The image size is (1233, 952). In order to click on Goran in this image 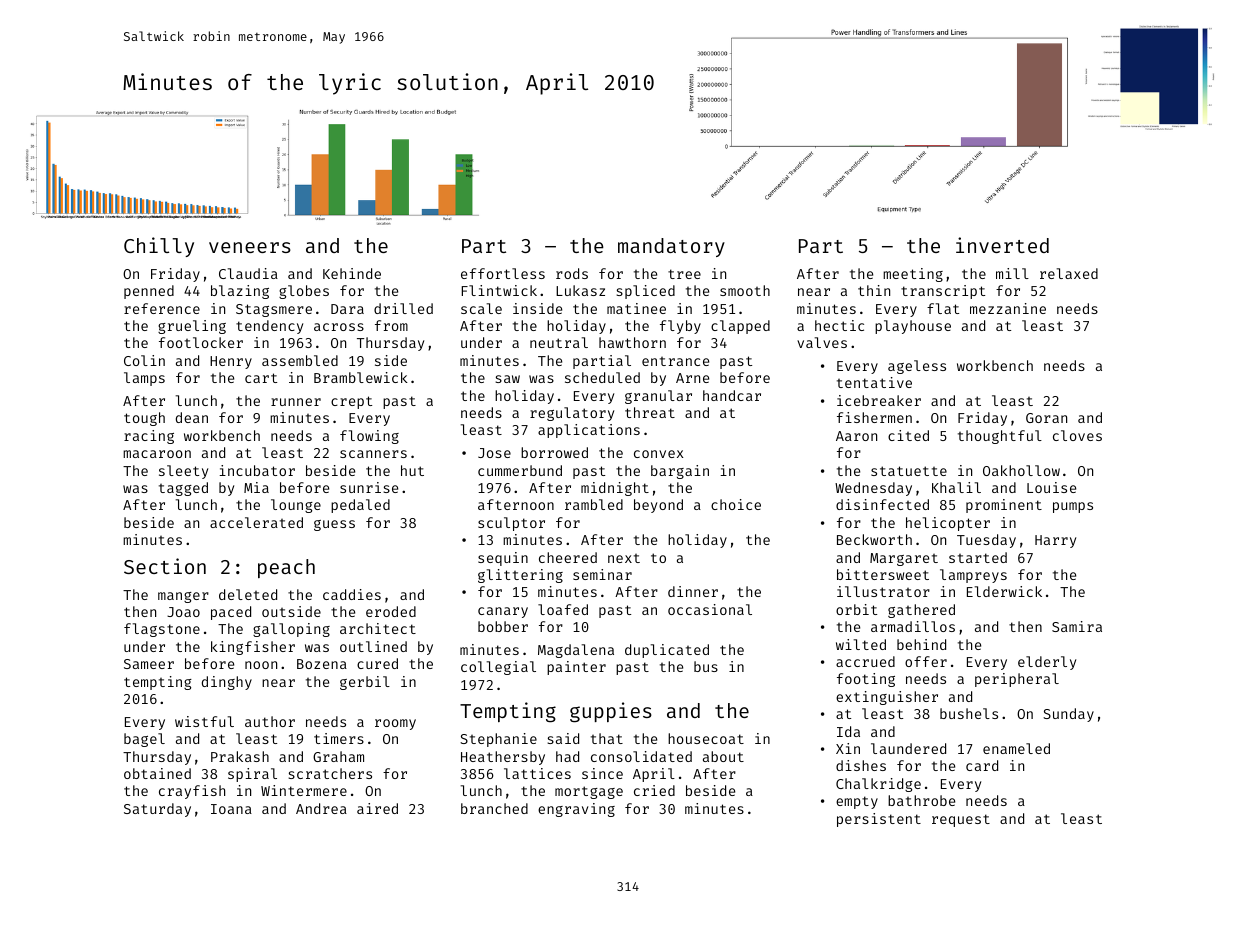, I will do `click(1046, 418)`.
